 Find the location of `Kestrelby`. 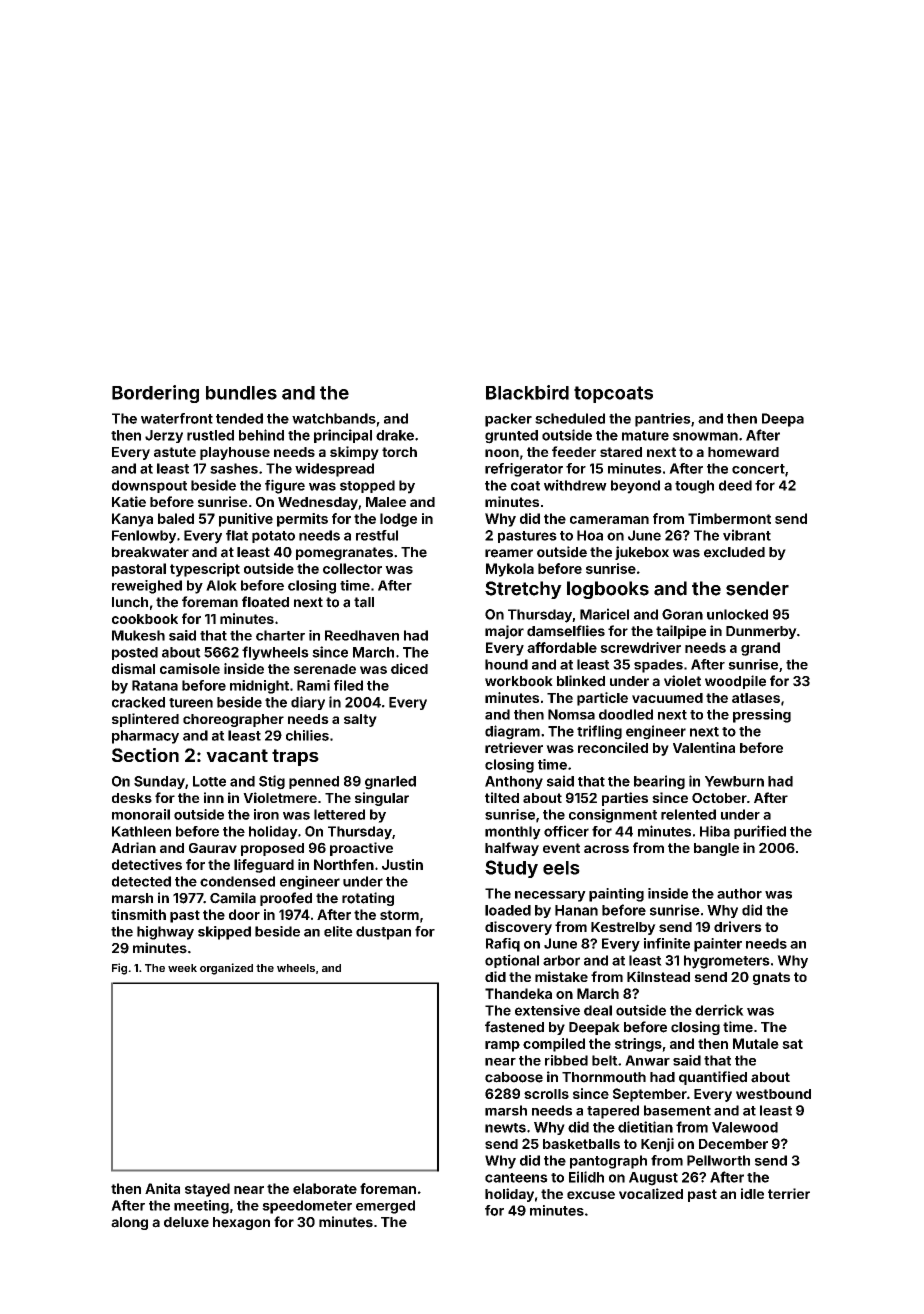

Kestrelby is located at coordinates (623, 928).
